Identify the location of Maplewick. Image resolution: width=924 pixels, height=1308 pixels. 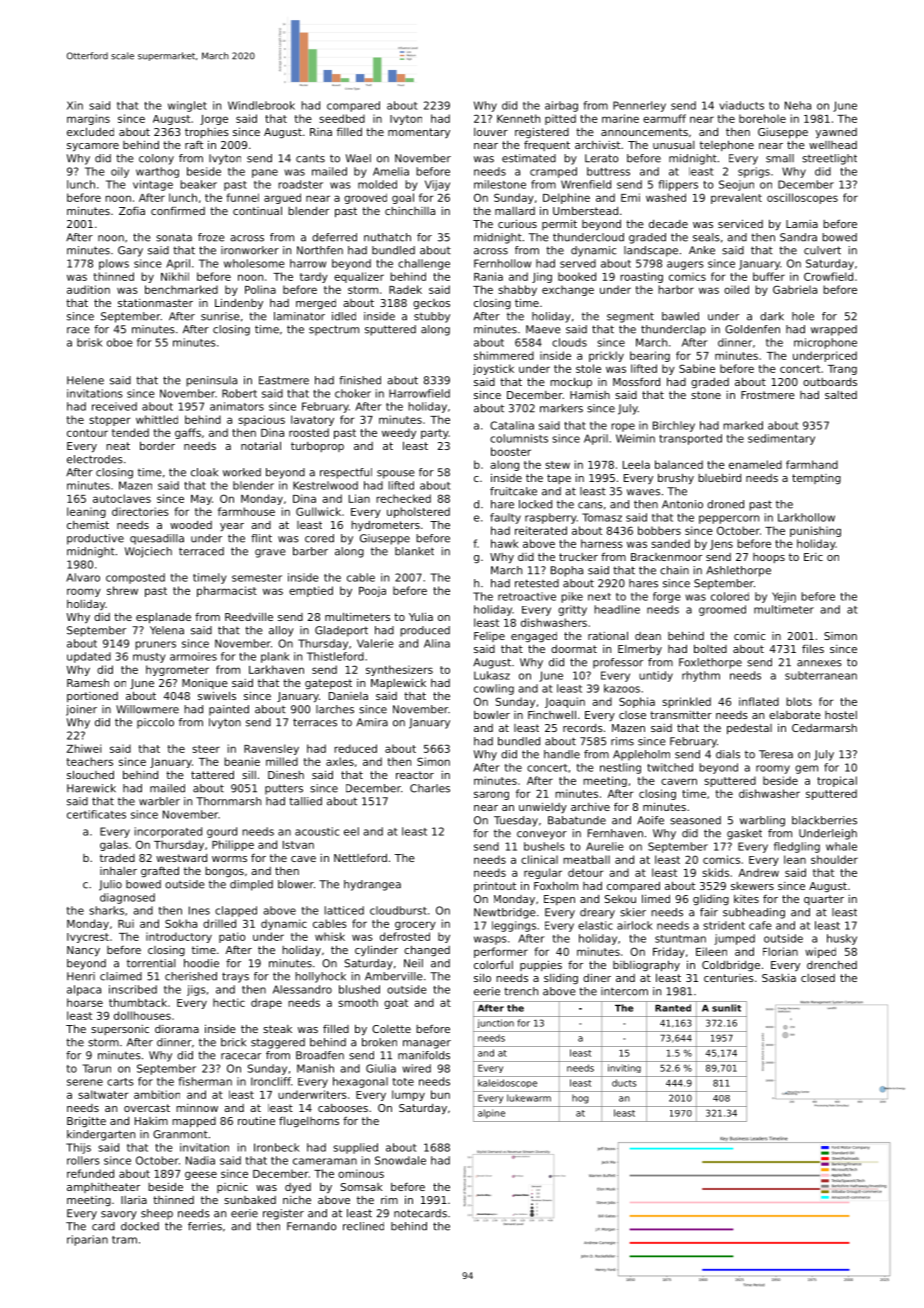
(398, 684).
